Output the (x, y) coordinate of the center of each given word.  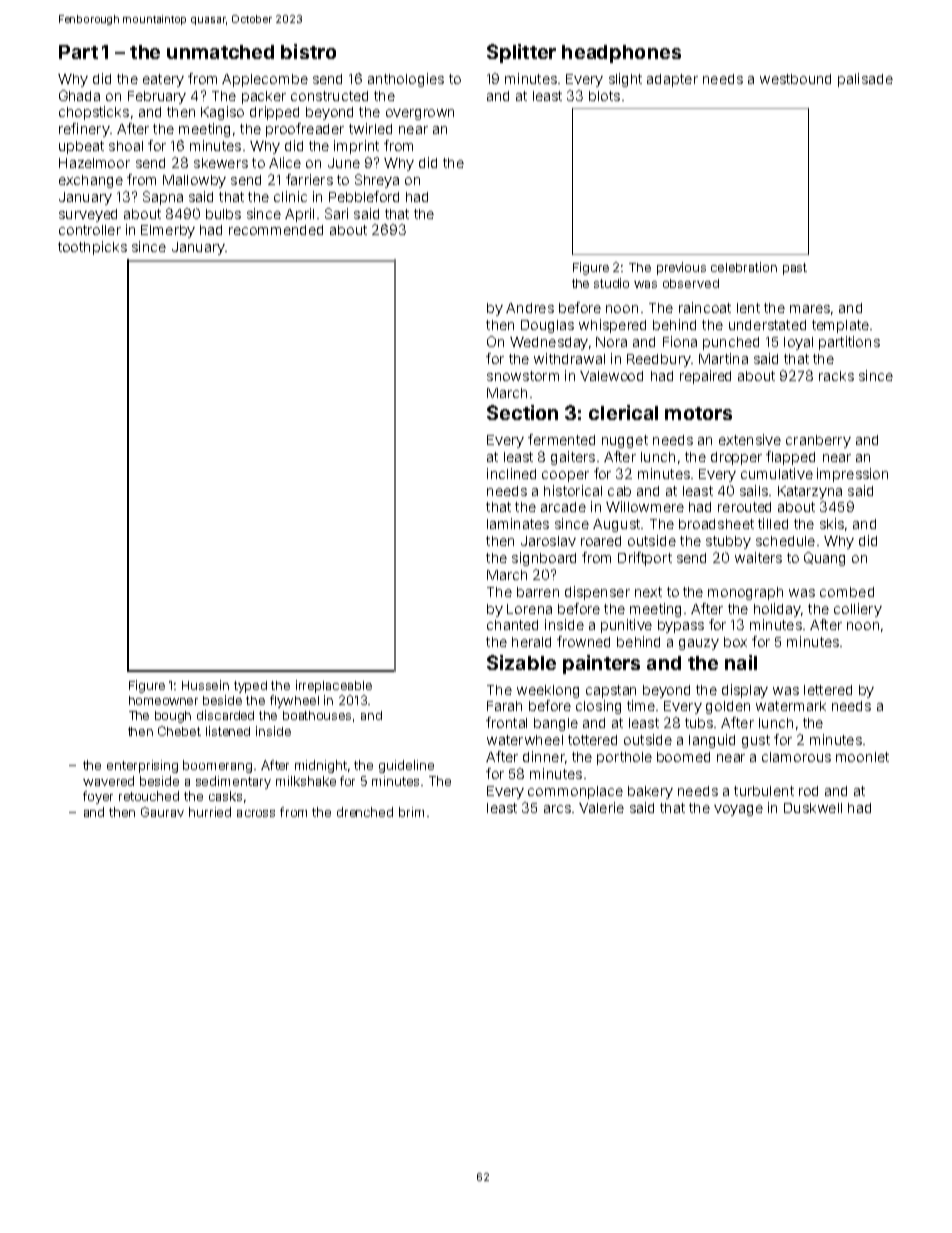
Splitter (521, 53)
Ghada (79, 95)
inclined (511, 473)
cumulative (777, 473)
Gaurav (162, 812)
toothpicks (92, 248)
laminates (518, 523)
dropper (736, 458)
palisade (865, 80)
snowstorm (523, 376)
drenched (365, 812)
